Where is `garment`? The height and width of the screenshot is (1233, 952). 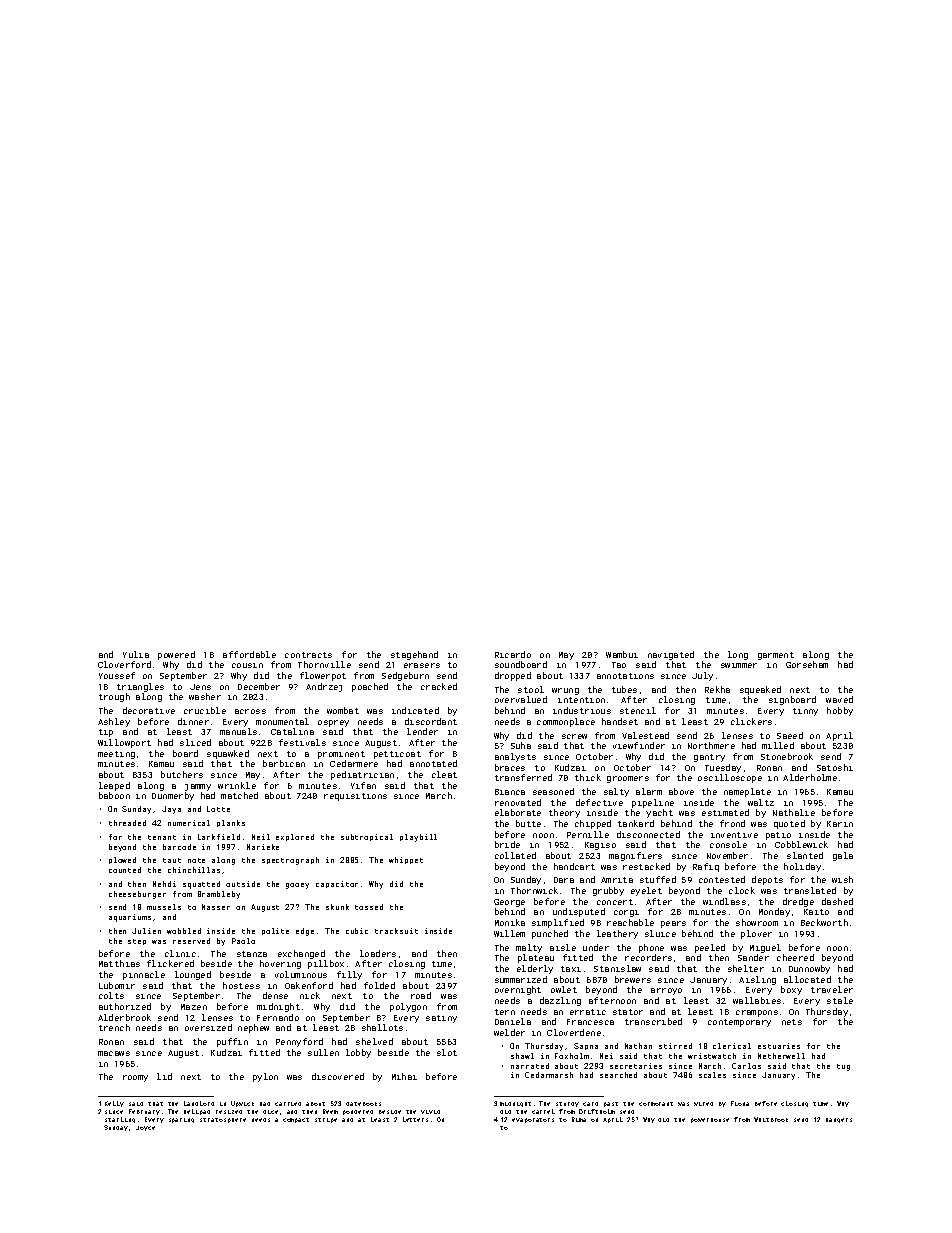 garment is located at coordinates (776, 656).
